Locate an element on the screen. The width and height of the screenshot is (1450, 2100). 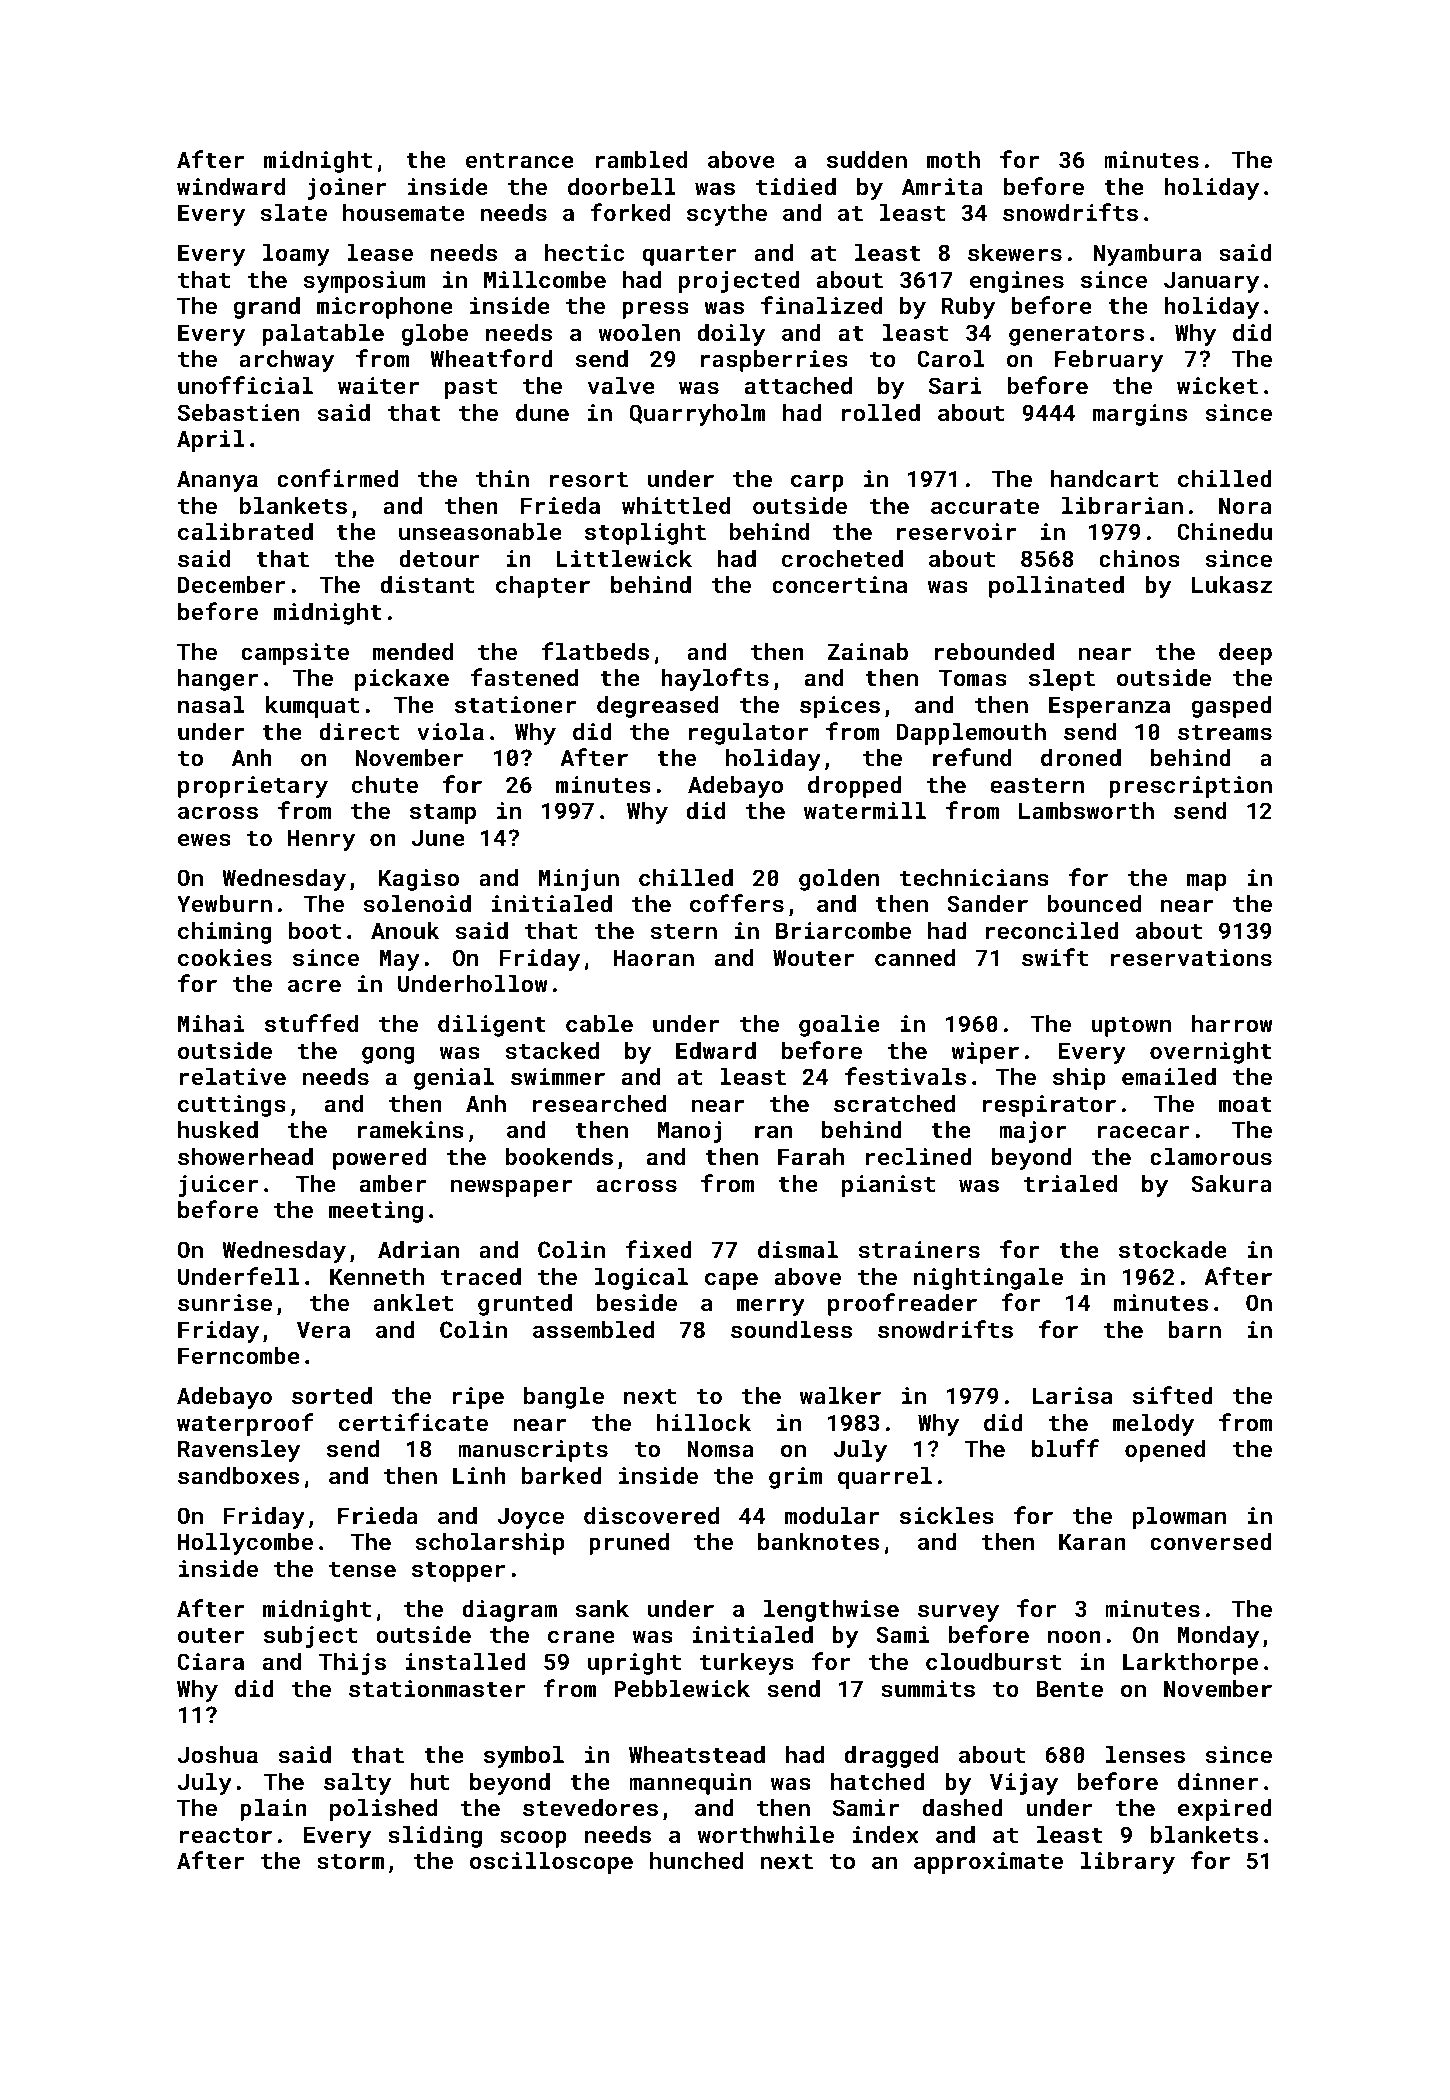
Karan is located at coordinates (1092, 1541).
